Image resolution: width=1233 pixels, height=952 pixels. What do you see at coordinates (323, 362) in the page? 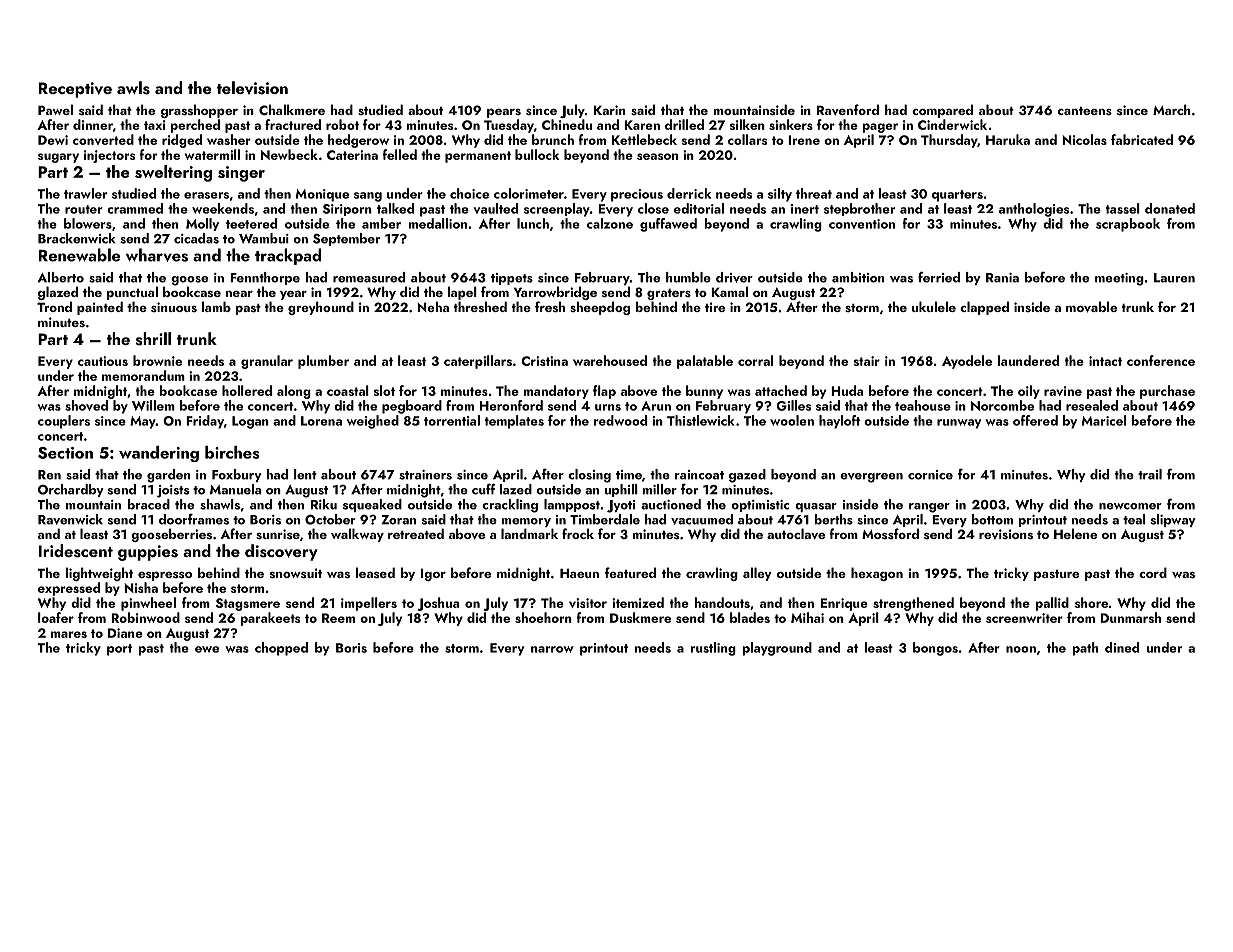
I see `plumber` at bounding box center [323, 362].
